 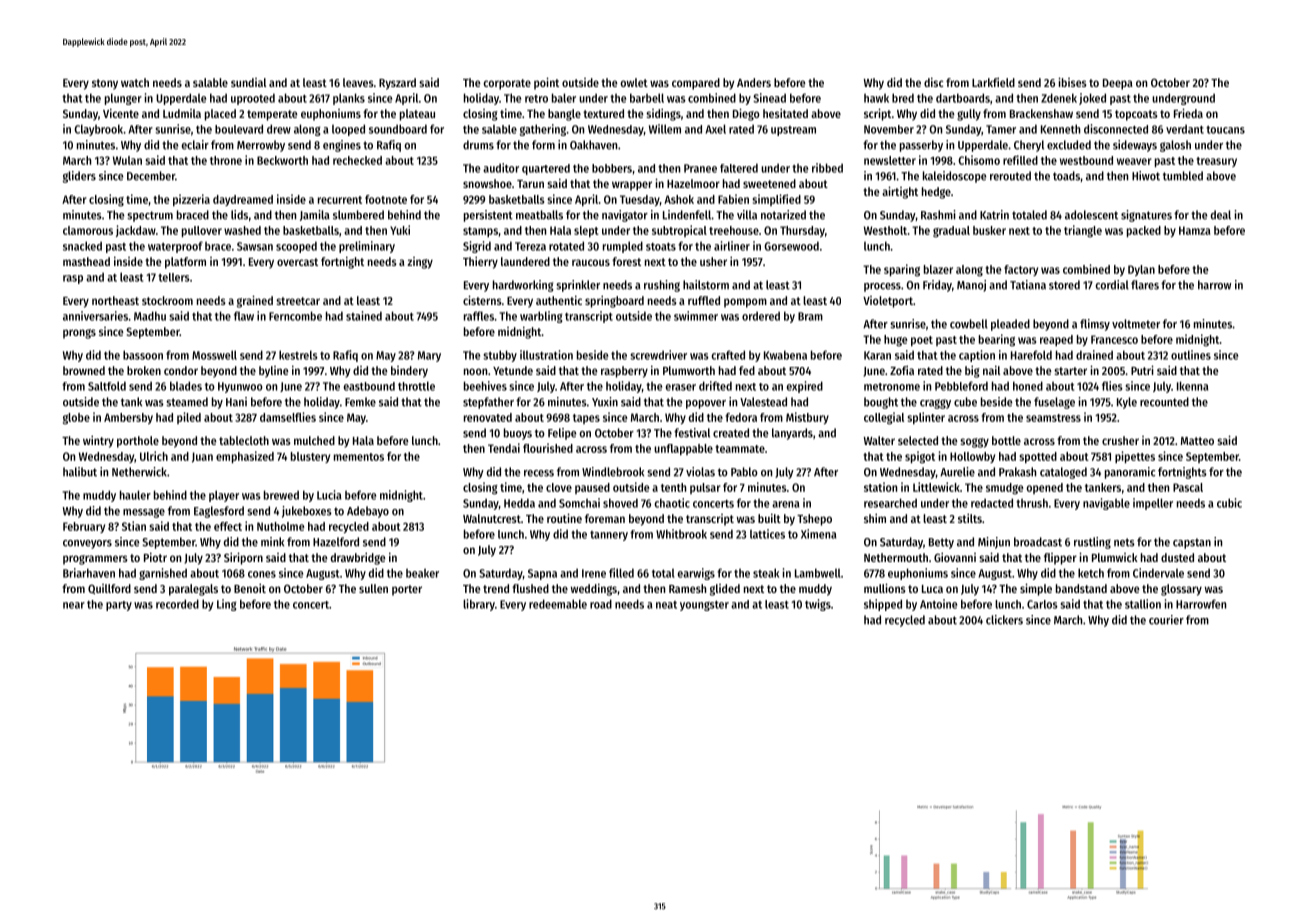 What do you see at coordinates (479, 605) in the document?
I see `library` at bounding box center [479, 605].
